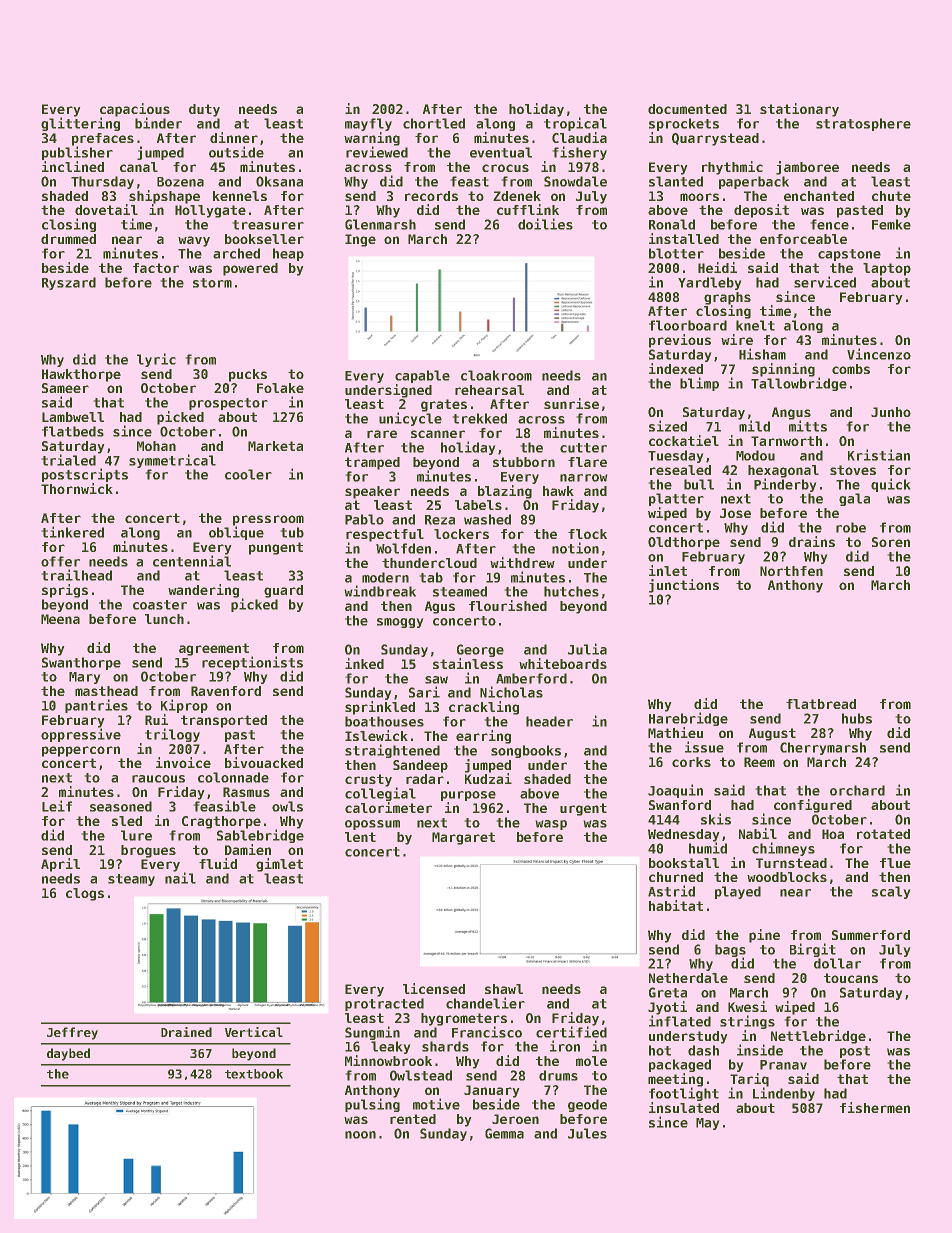 The height and width of the screenshot is (1233, 952). What do you see at coordinates (440, 520) in the screenshot?
I see `Reza` at bounding box center [440, 520].
